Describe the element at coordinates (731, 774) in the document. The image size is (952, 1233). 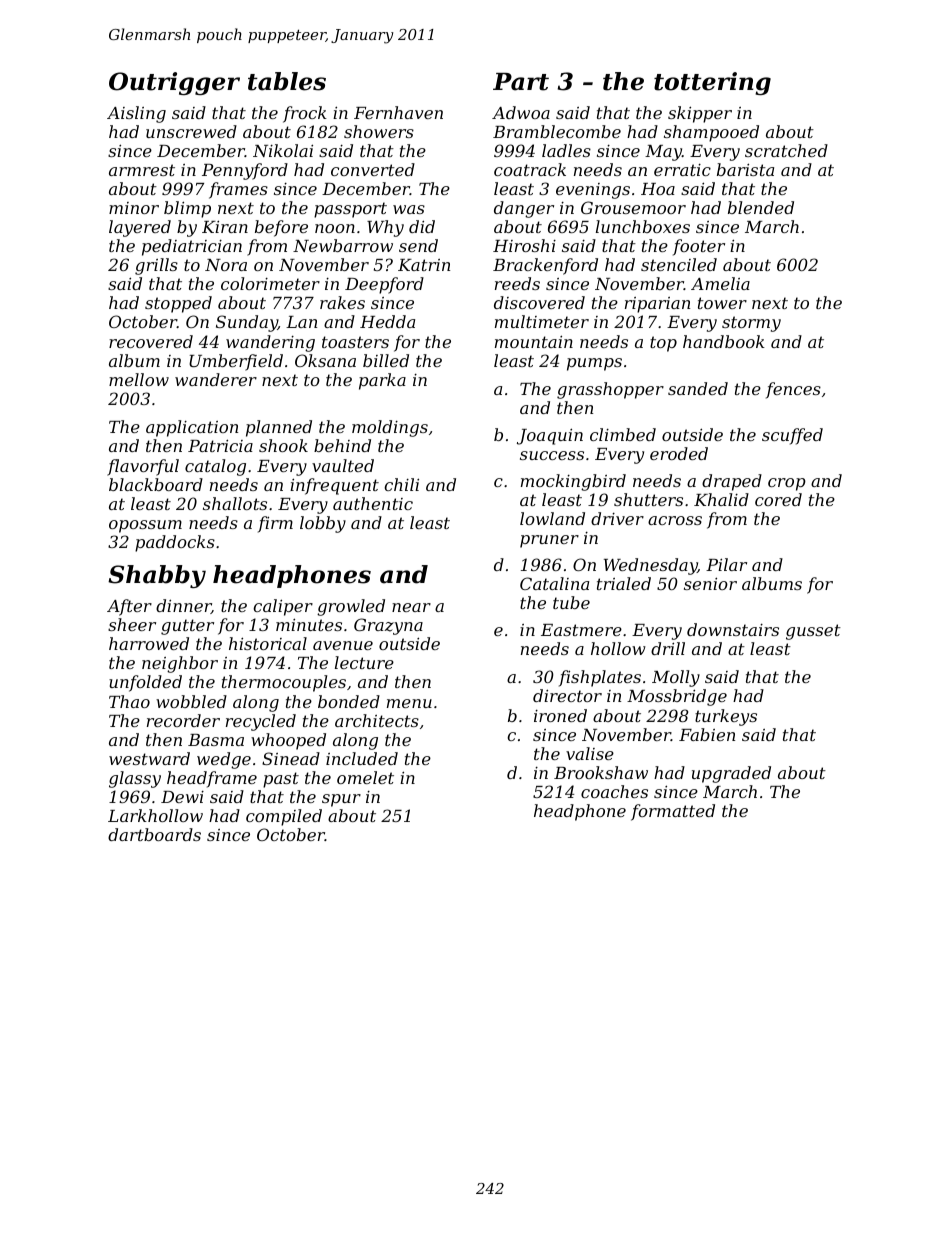
I see `upgraded` at that location.
